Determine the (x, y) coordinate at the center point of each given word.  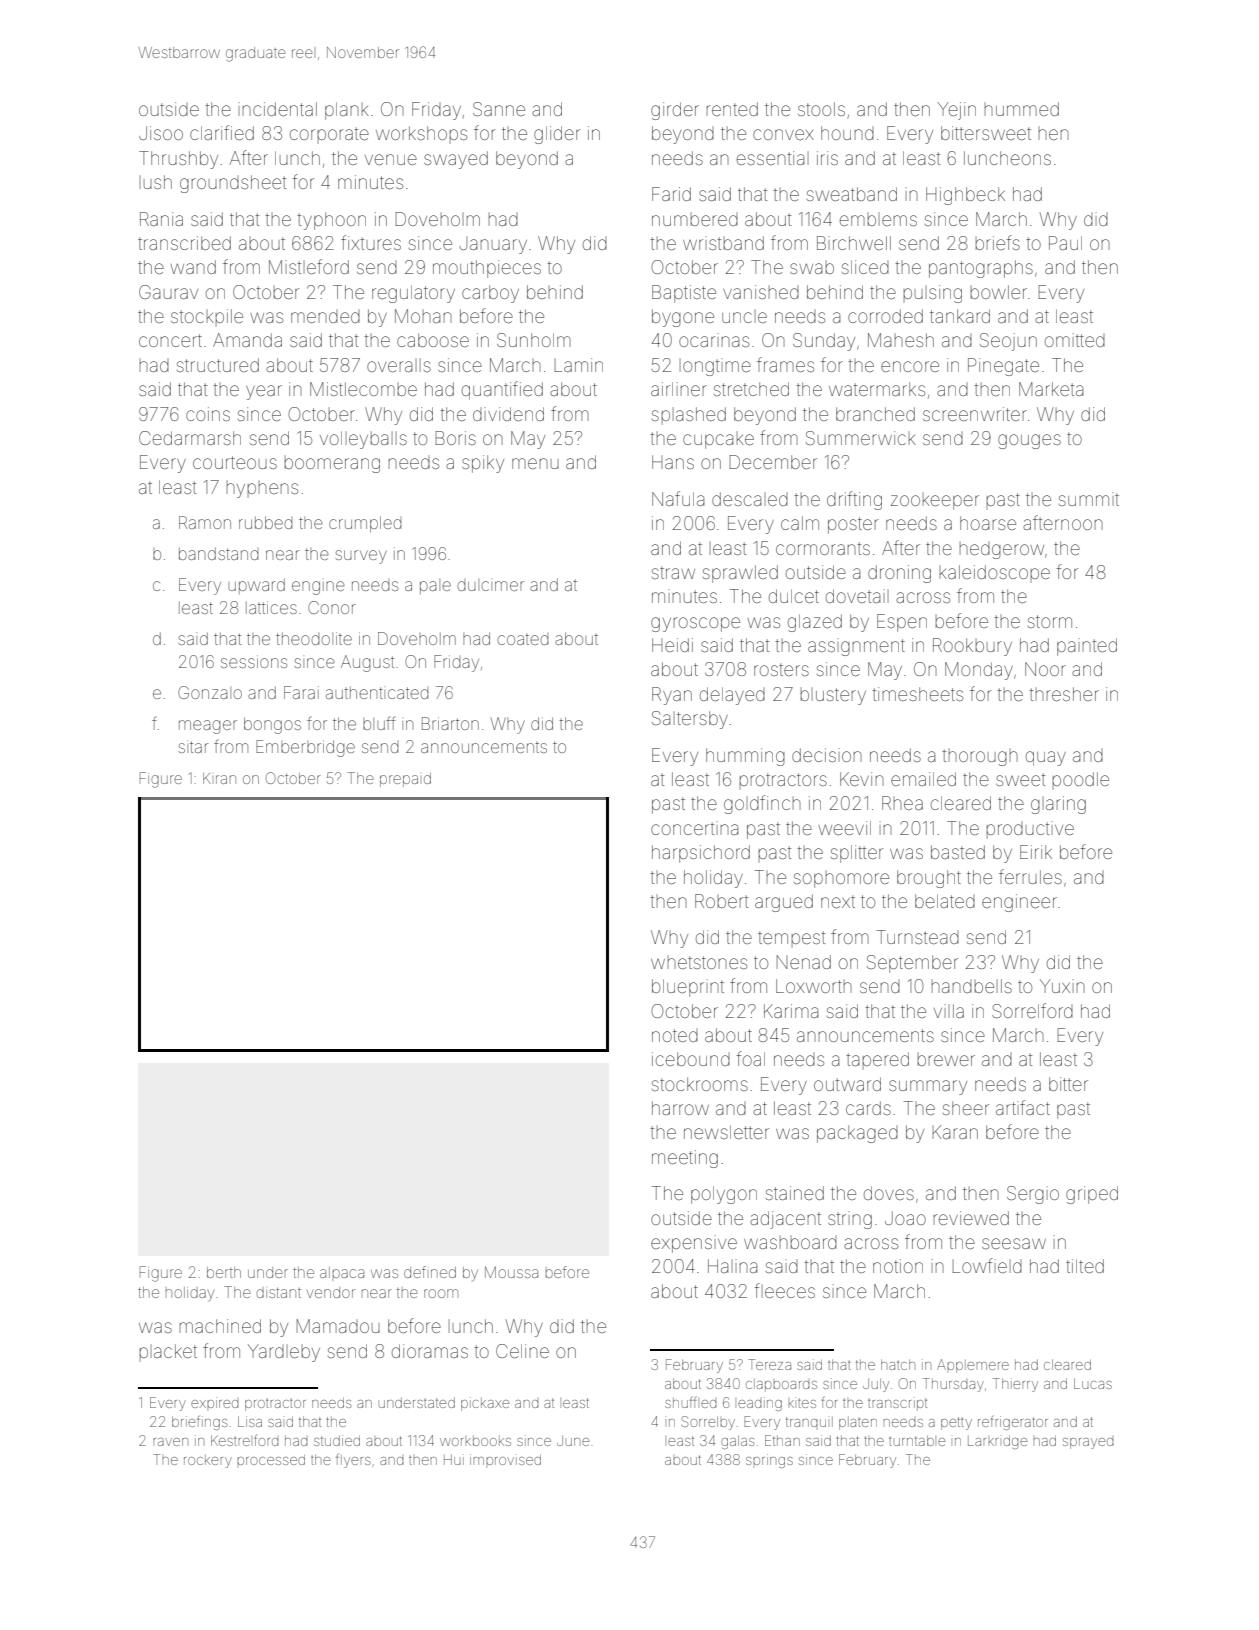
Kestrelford (245, 1440)
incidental (278, 109)
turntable (917, 1440)
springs (769, 1461)
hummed (1022, 109)
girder (675, 111)
